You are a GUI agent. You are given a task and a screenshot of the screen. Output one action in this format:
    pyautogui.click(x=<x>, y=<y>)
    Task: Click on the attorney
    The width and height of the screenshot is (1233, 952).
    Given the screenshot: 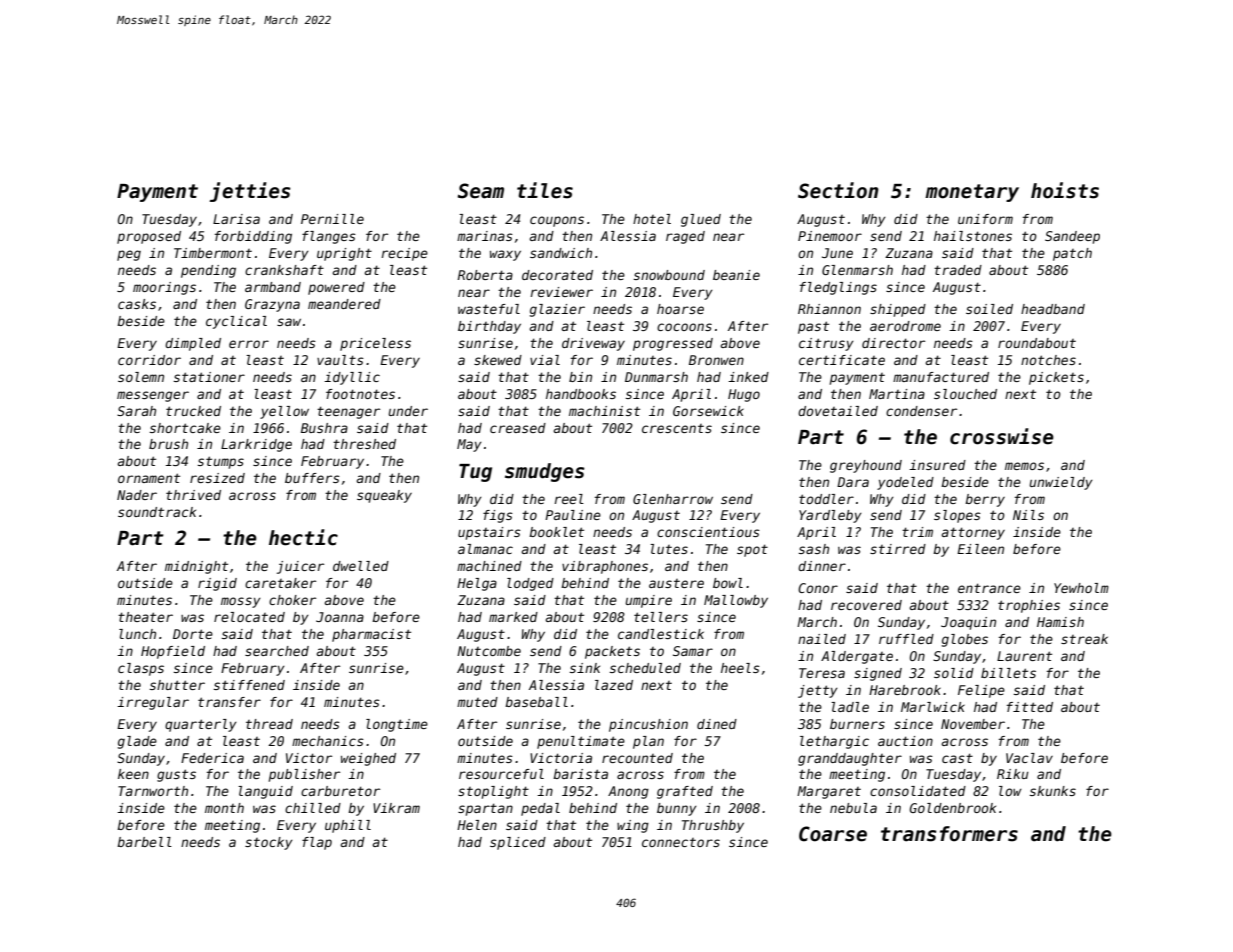 What is the action you would take?
    pyautogui.click(x=973, y=533)
